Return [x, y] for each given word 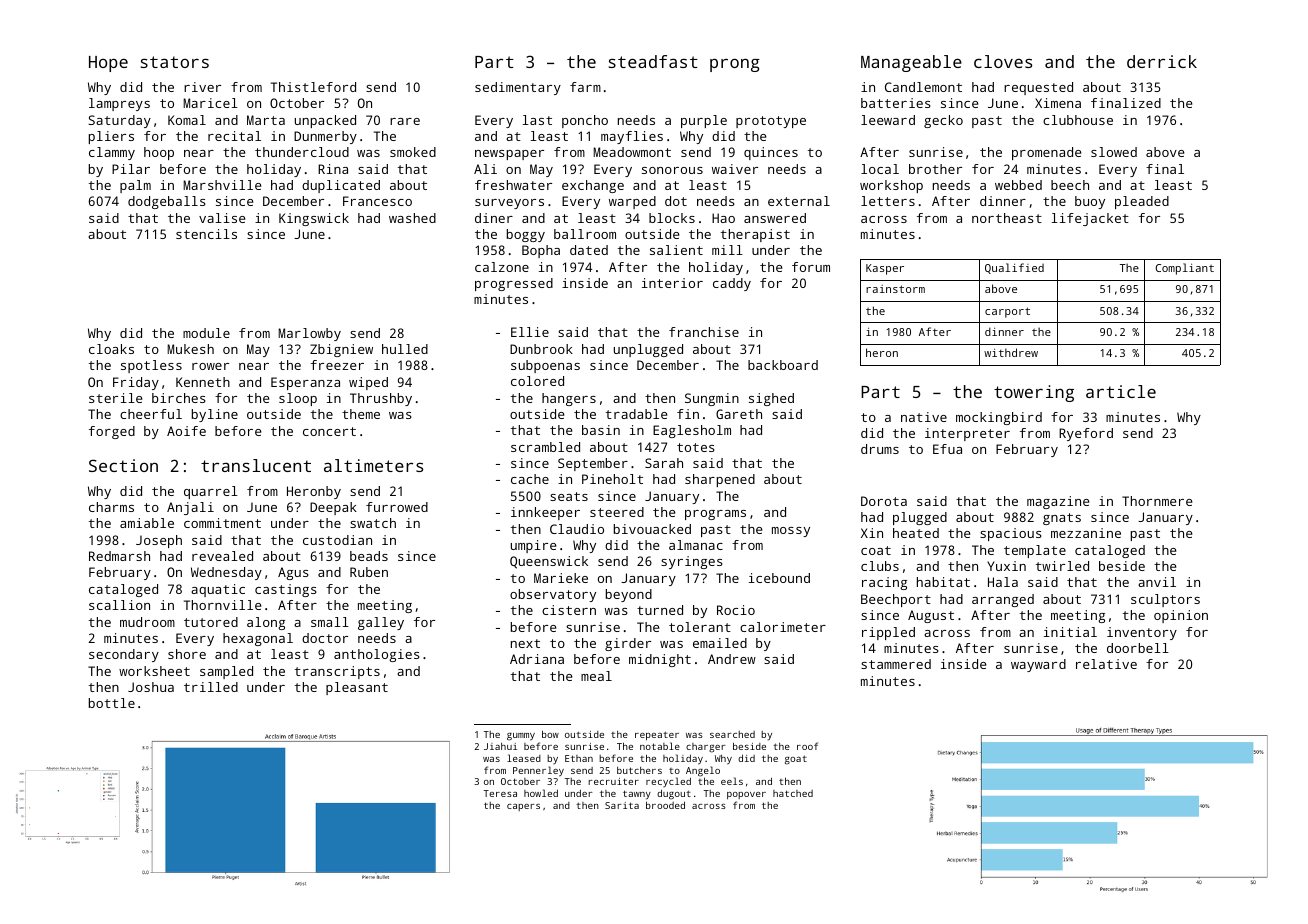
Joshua [151, 687]
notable [660, 746]
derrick [1162, 61]
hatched [793, 793]
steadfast [653, 61]
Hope [108, 64]
